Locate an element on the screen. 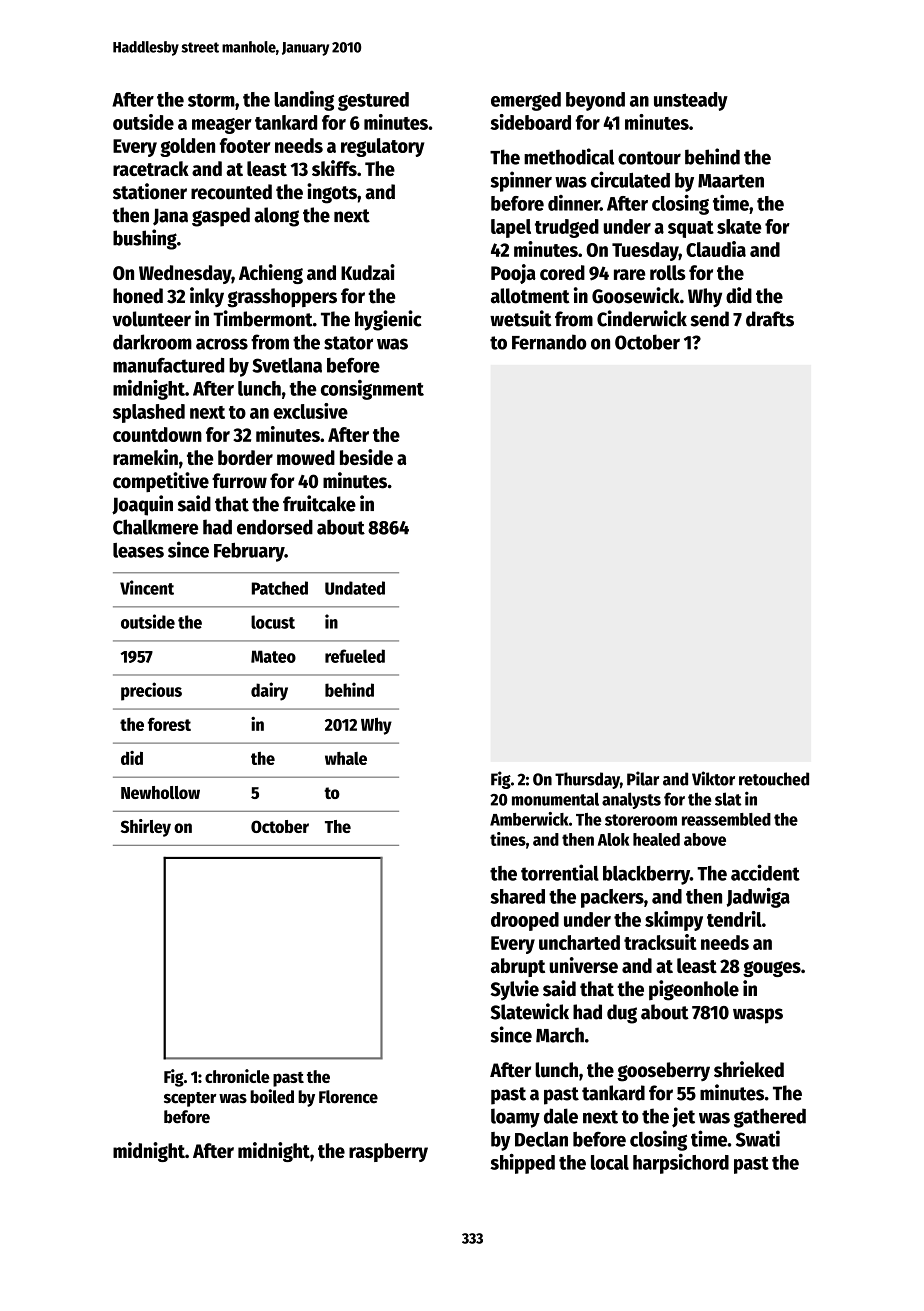 The width and height of the screenshot is (924, 1311). sideboard is located at coordinates (530, 122).
